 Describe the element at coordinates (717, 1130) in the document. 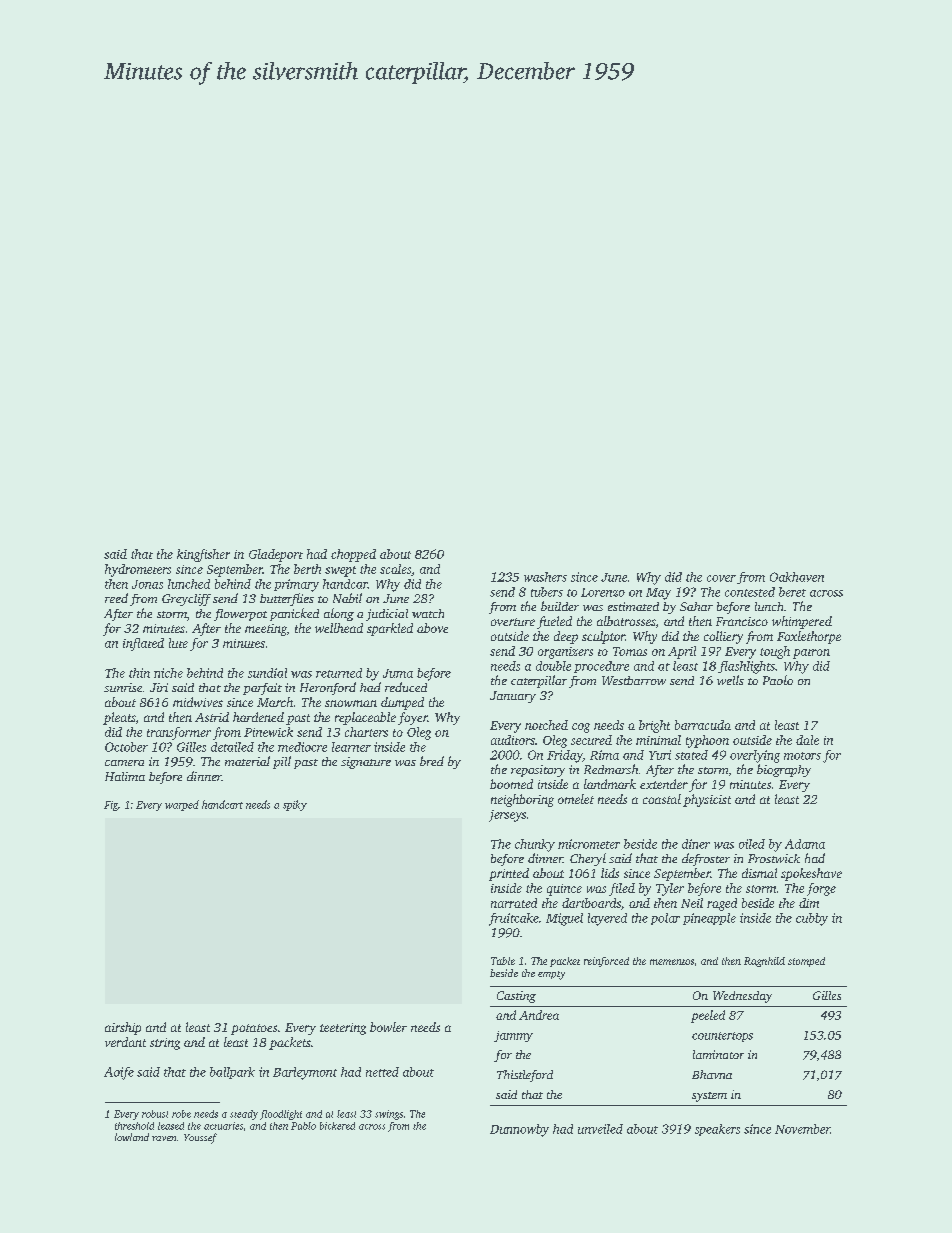

I see `speakers` at that location.
